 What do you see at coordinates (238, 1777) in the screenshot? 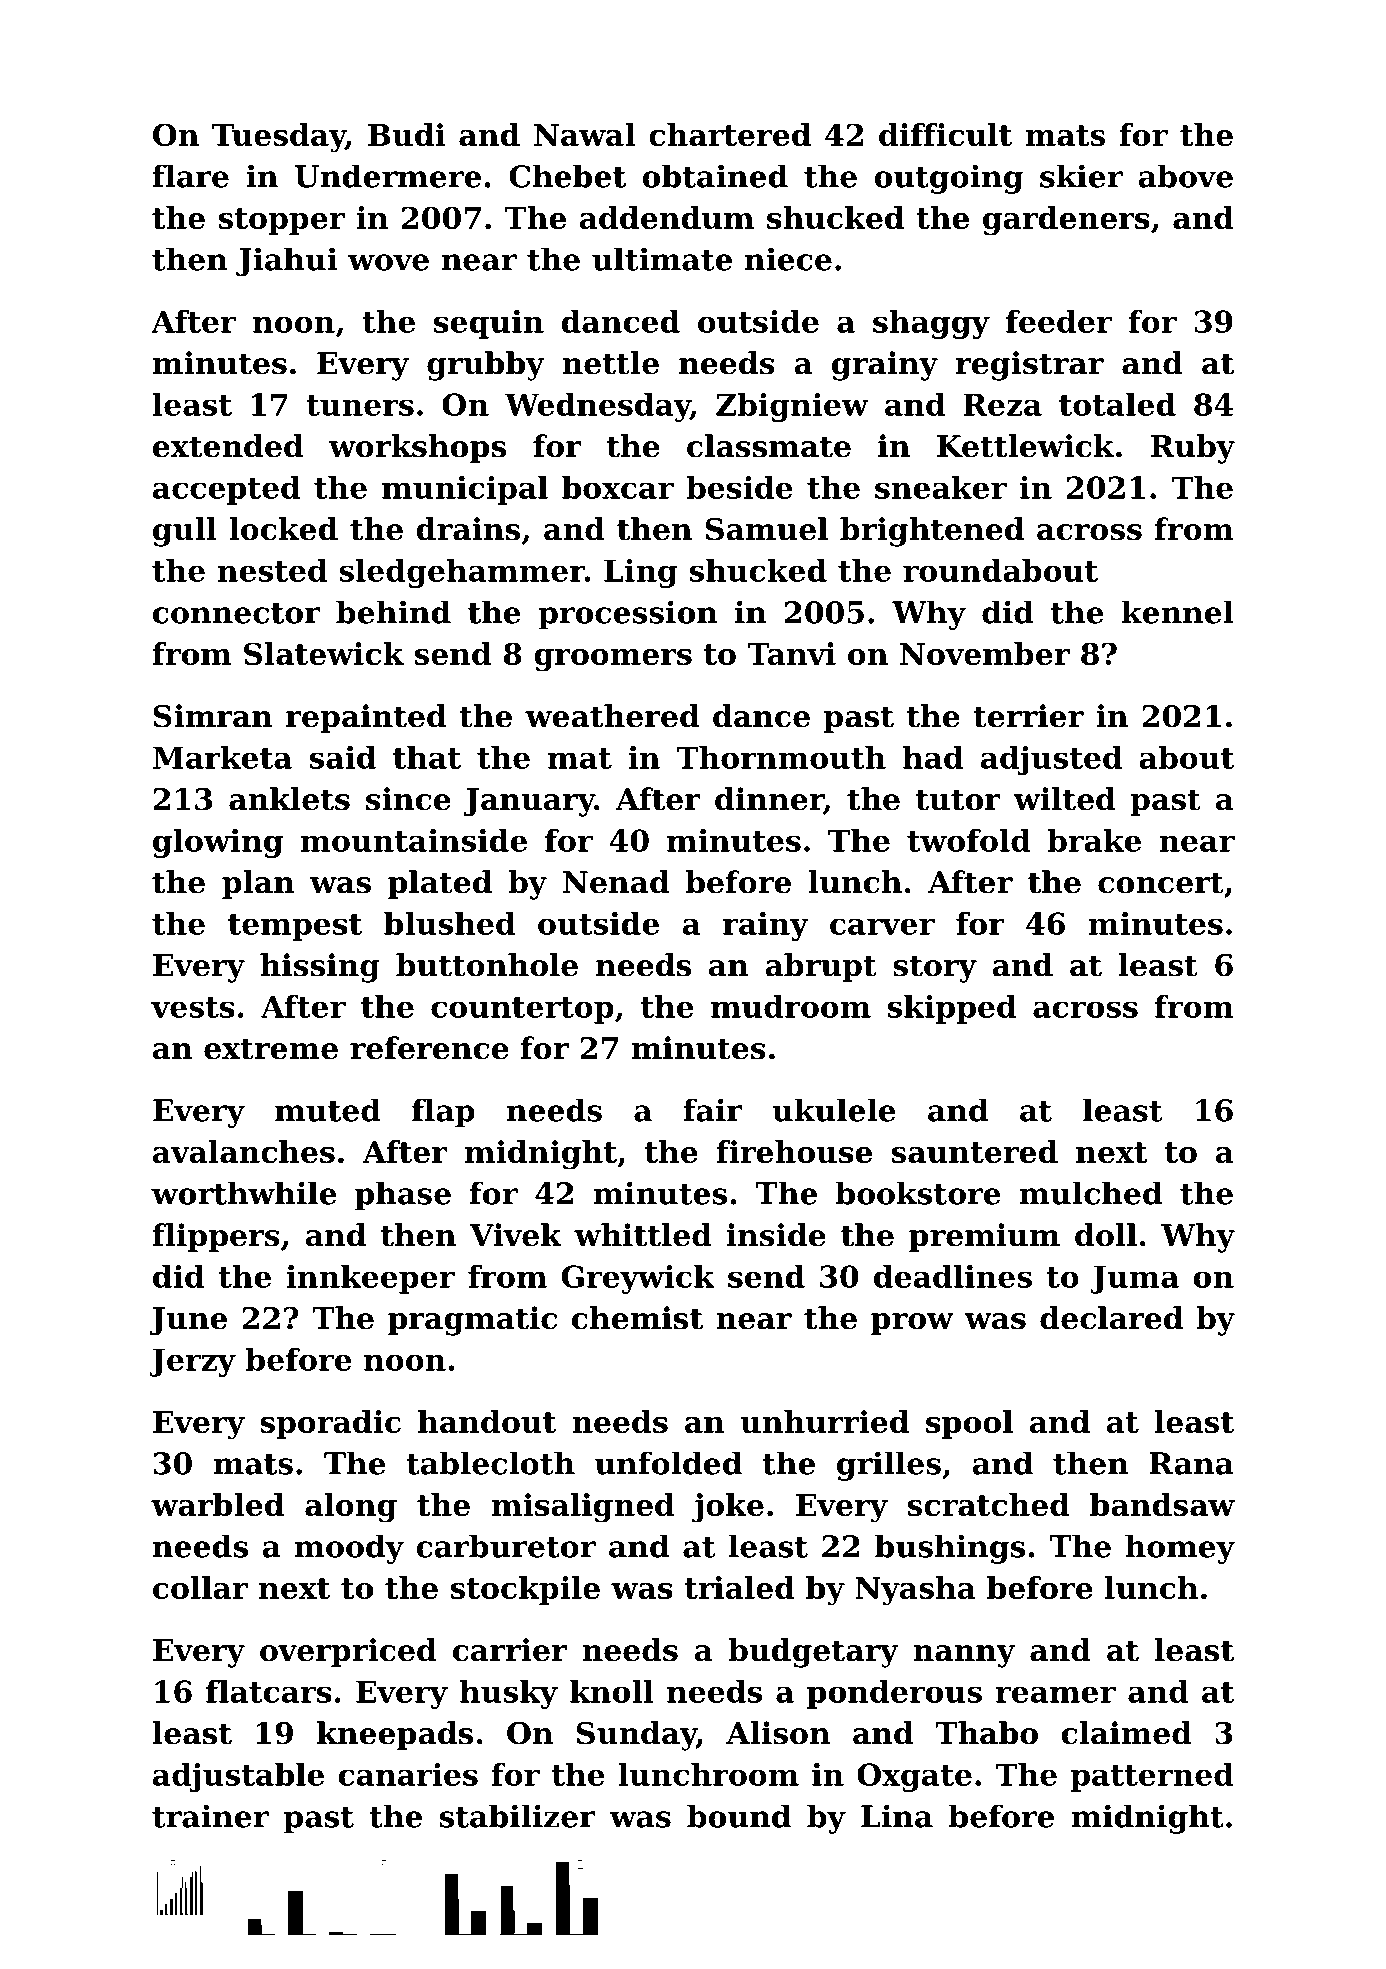
I see `adjustable` at bounding box center [238, 1777].
